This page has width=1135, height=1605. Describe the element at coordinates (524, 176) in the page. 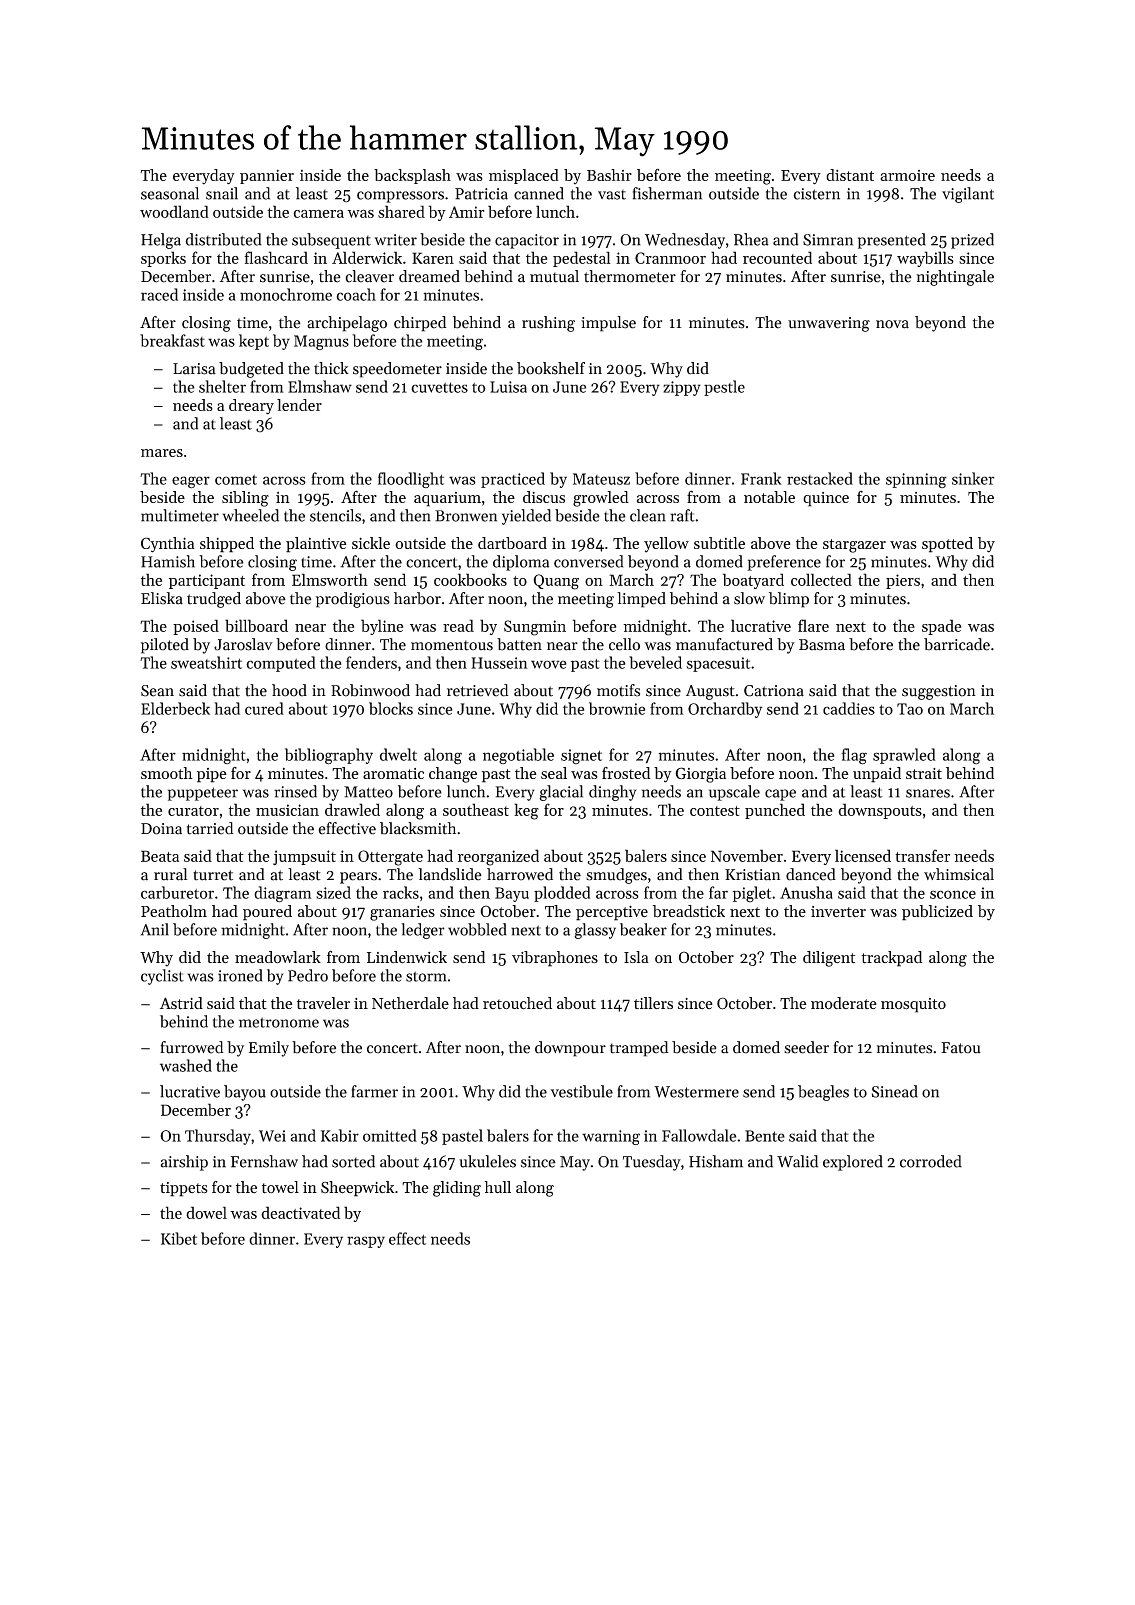

I see `misplaced` at that location.
